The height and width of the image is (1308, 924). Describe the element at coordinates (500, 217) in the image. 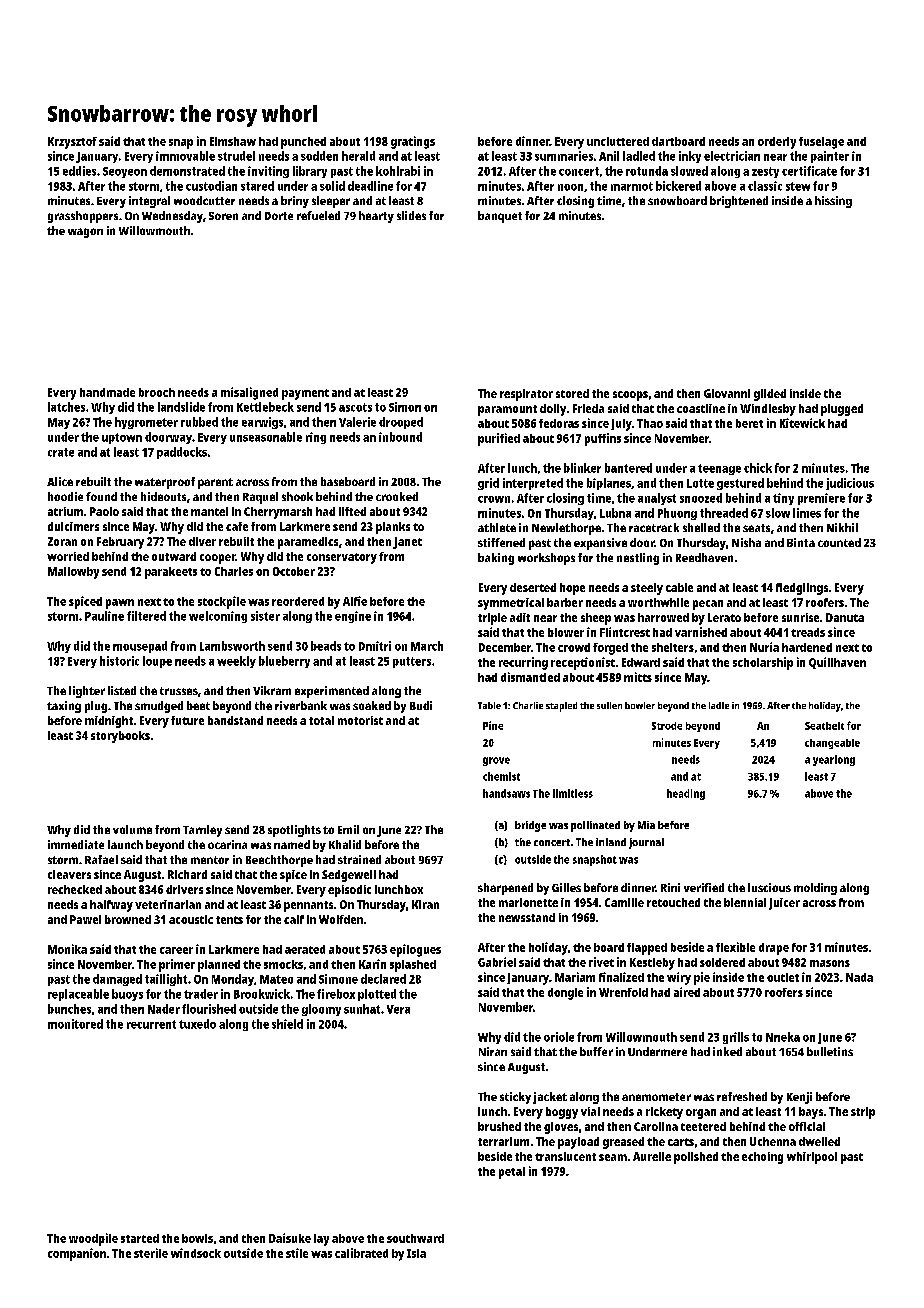

I see `banquet` at that location.
